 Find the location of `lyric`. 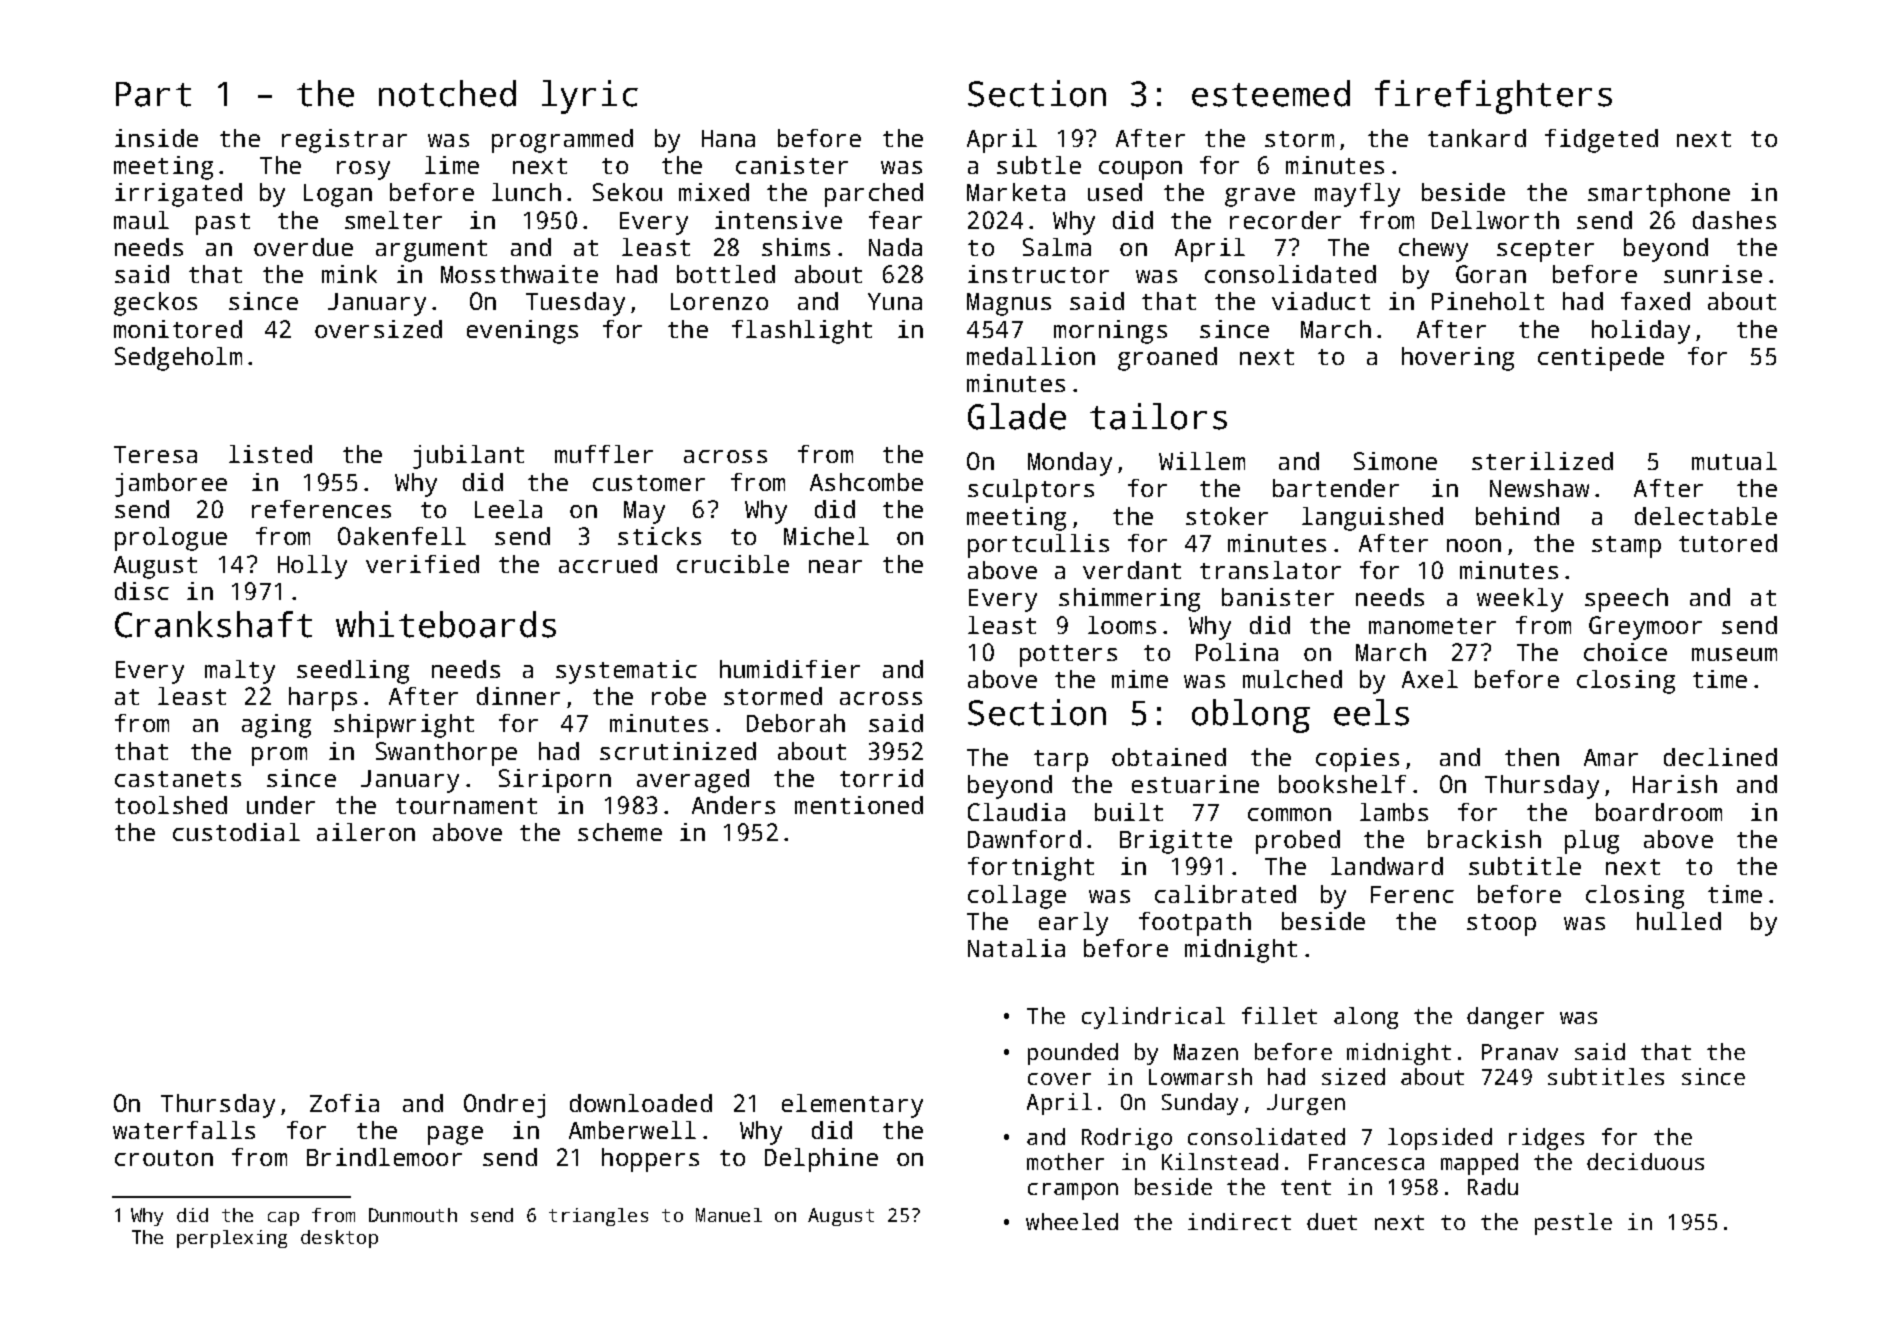

lyric is located at coordinates (590, 97).
